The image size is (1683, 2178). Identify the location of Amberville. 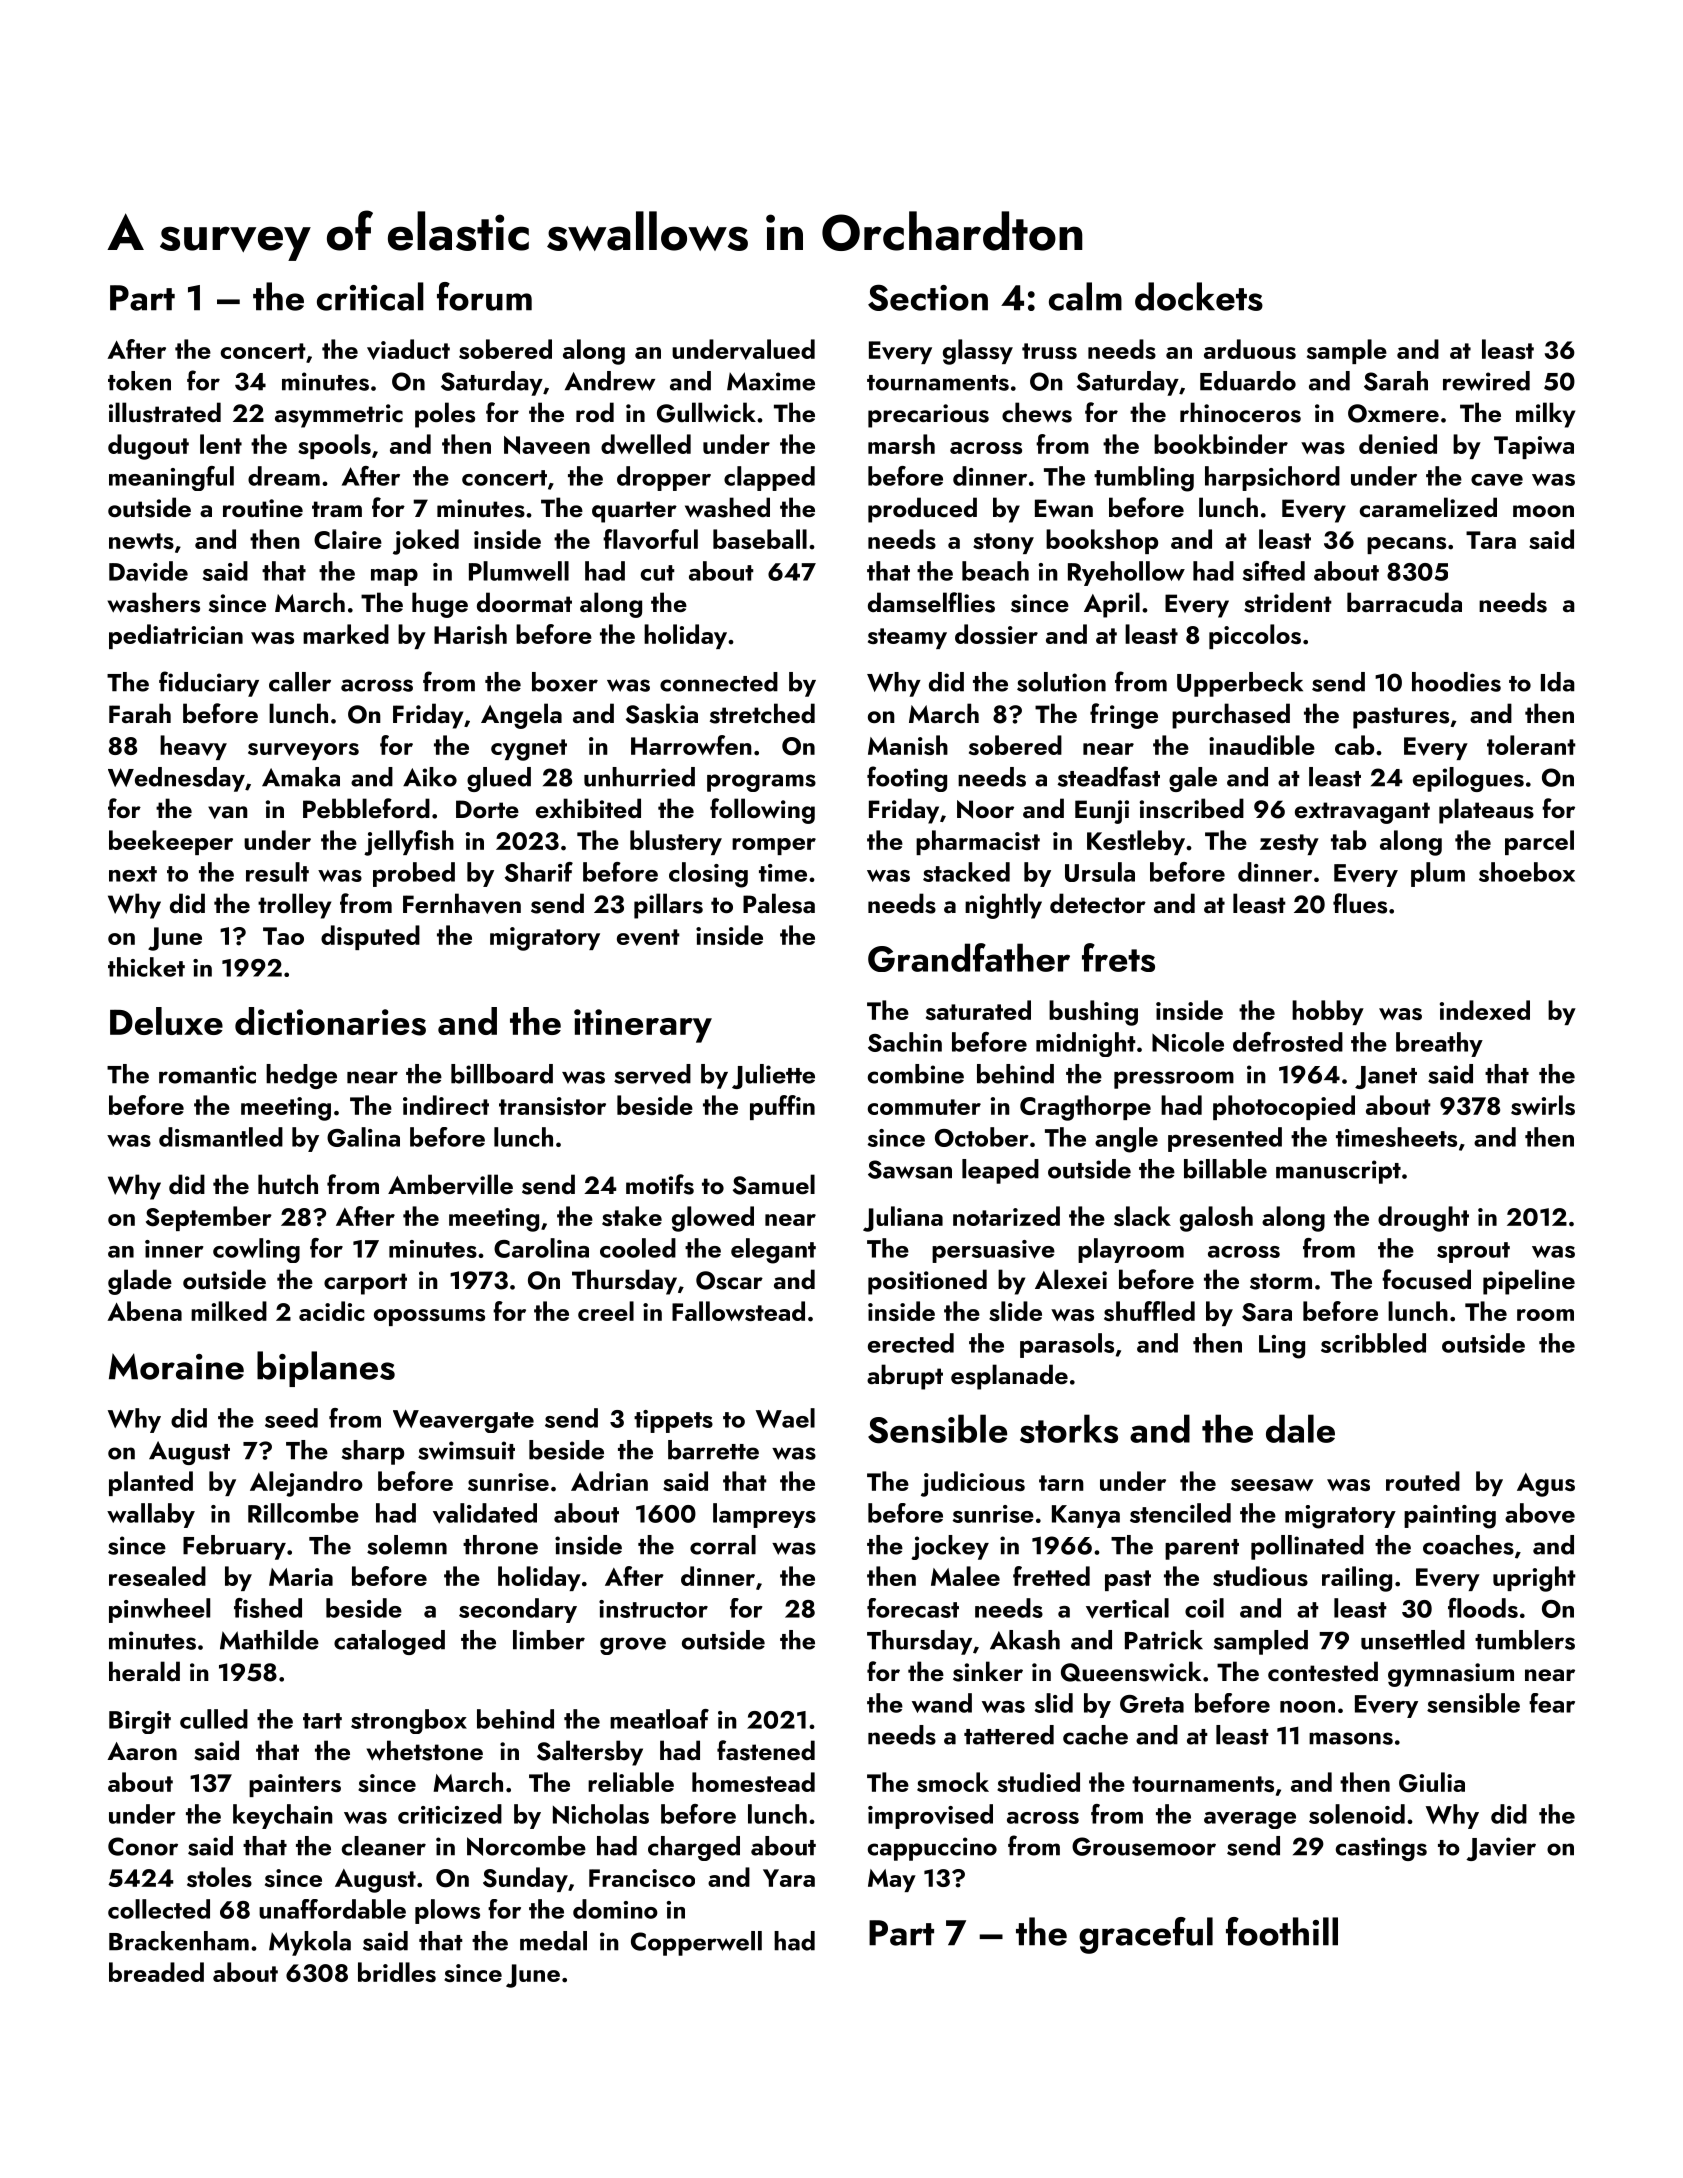
(450, 1184).
